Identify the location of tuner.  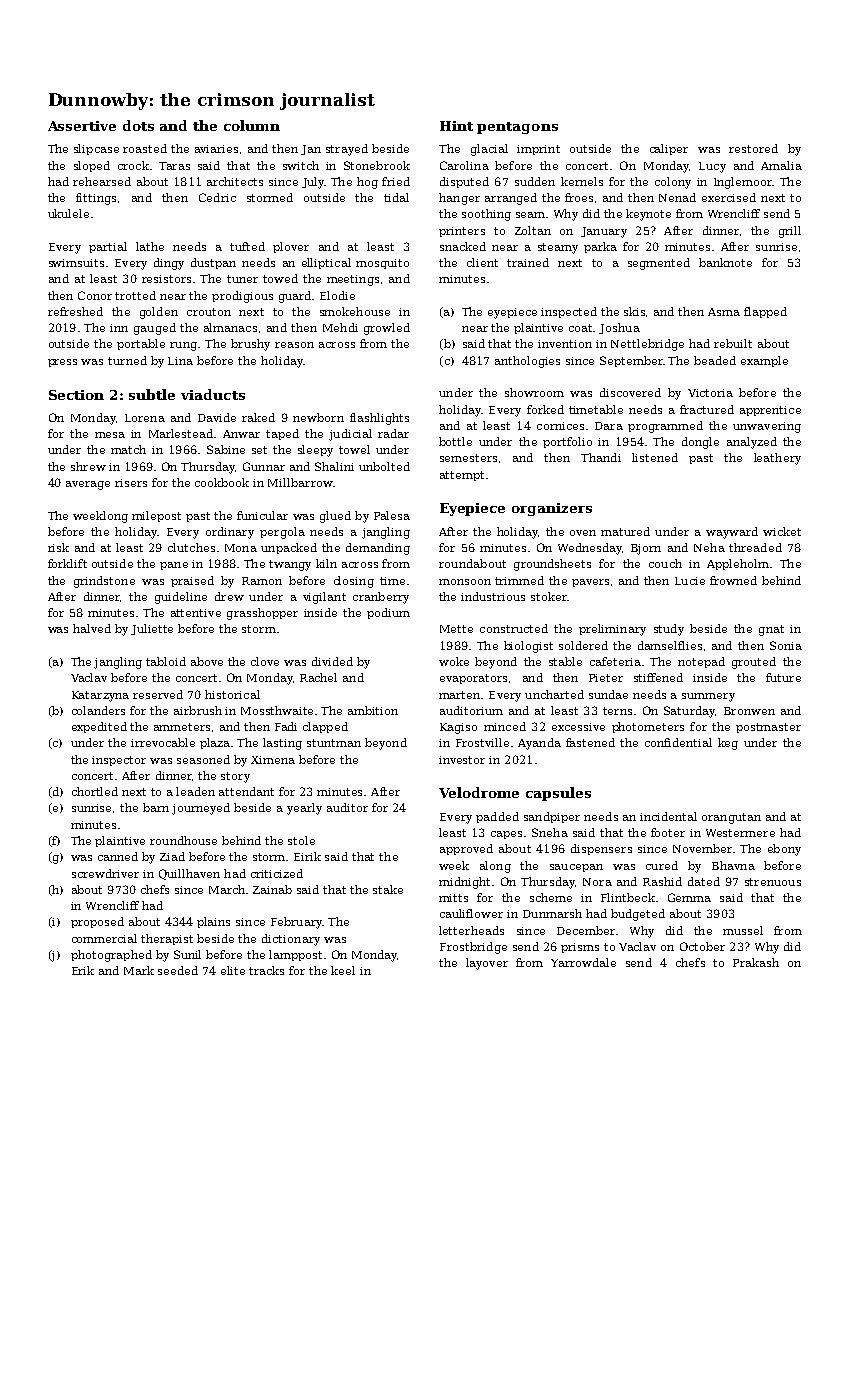
(242, 279).
